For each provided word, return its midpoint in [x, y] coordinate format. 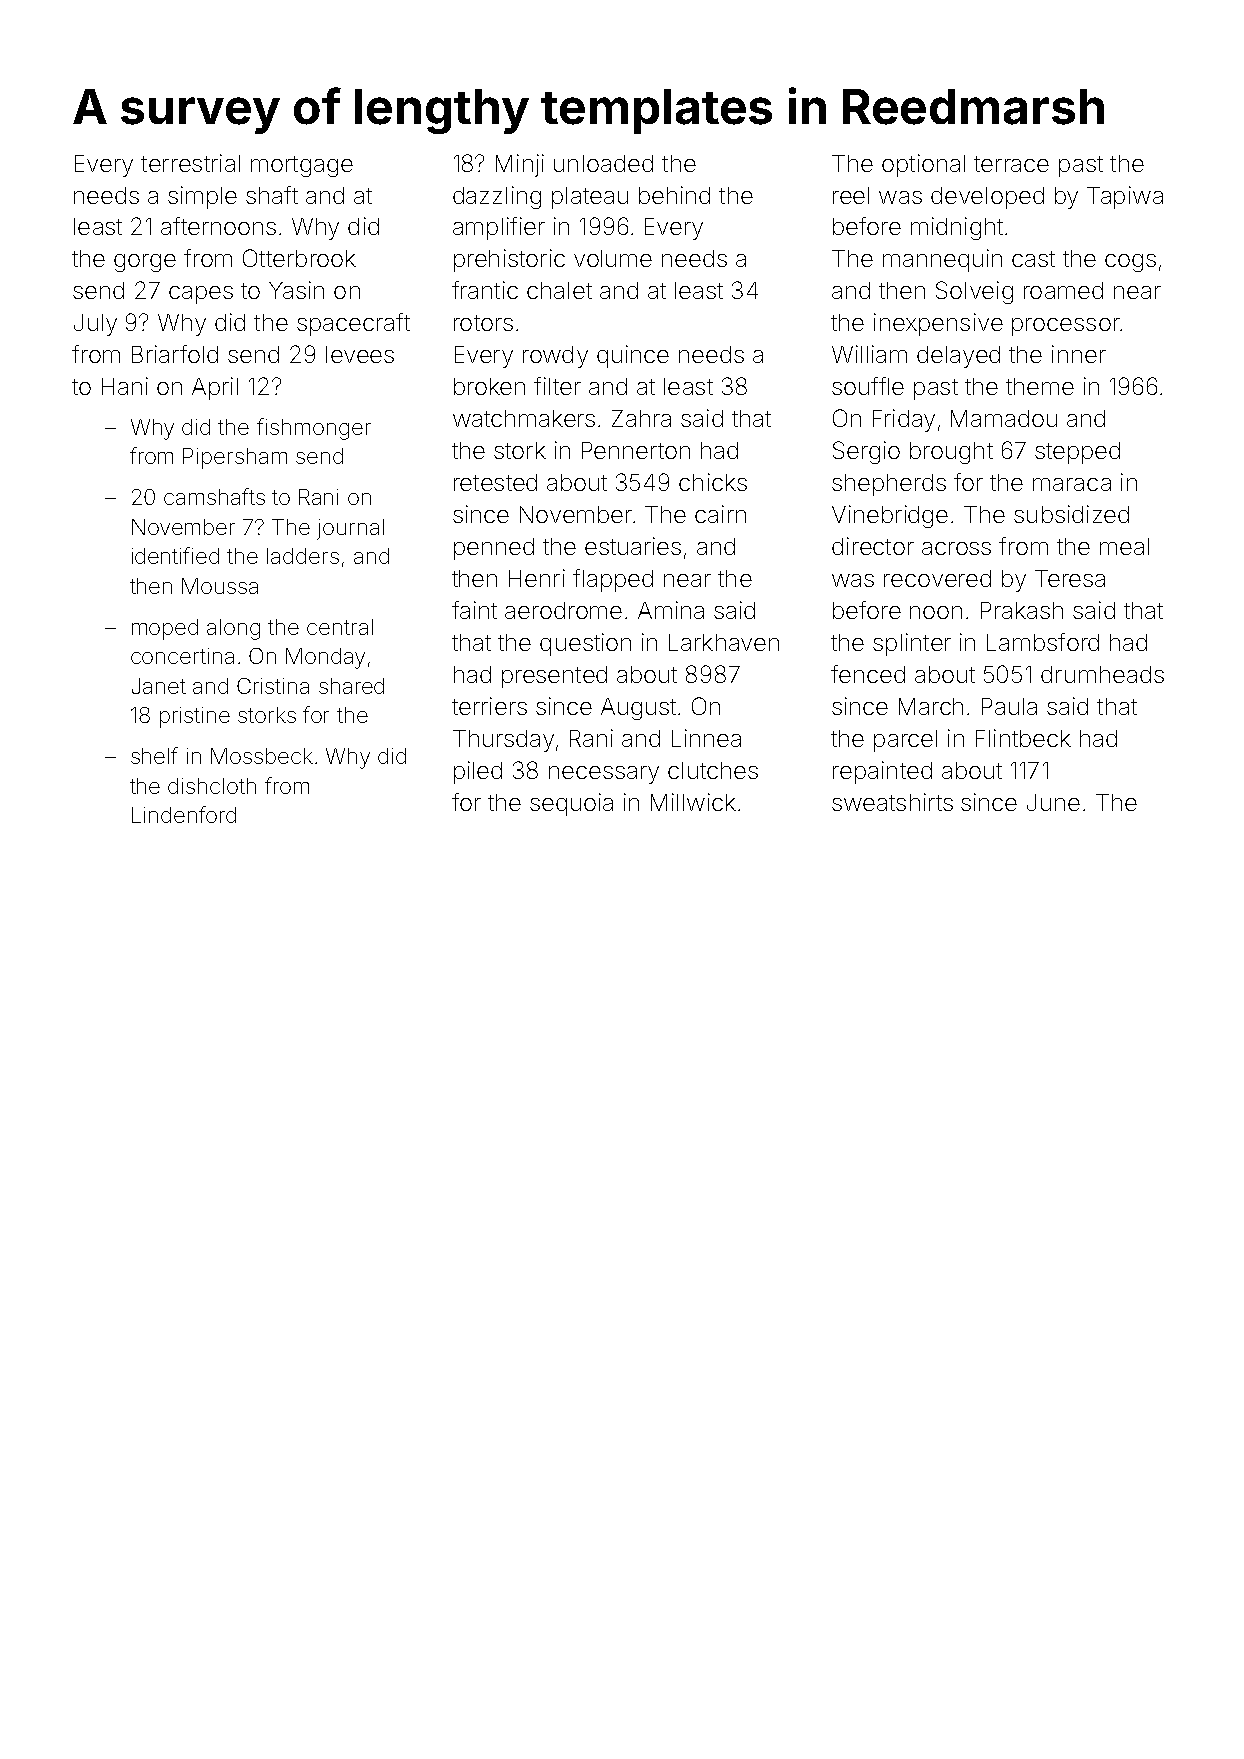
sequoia [571, 804]
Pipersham [235, 458]
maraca [1072, 484]
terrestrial [190, 163]
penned [494, 549]
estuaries [633, 546]
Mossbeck [262, 756]
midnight [957, 228]
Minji [520, 165]
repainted [882, 772]
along [233, 629]
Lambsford [1043, 642]
